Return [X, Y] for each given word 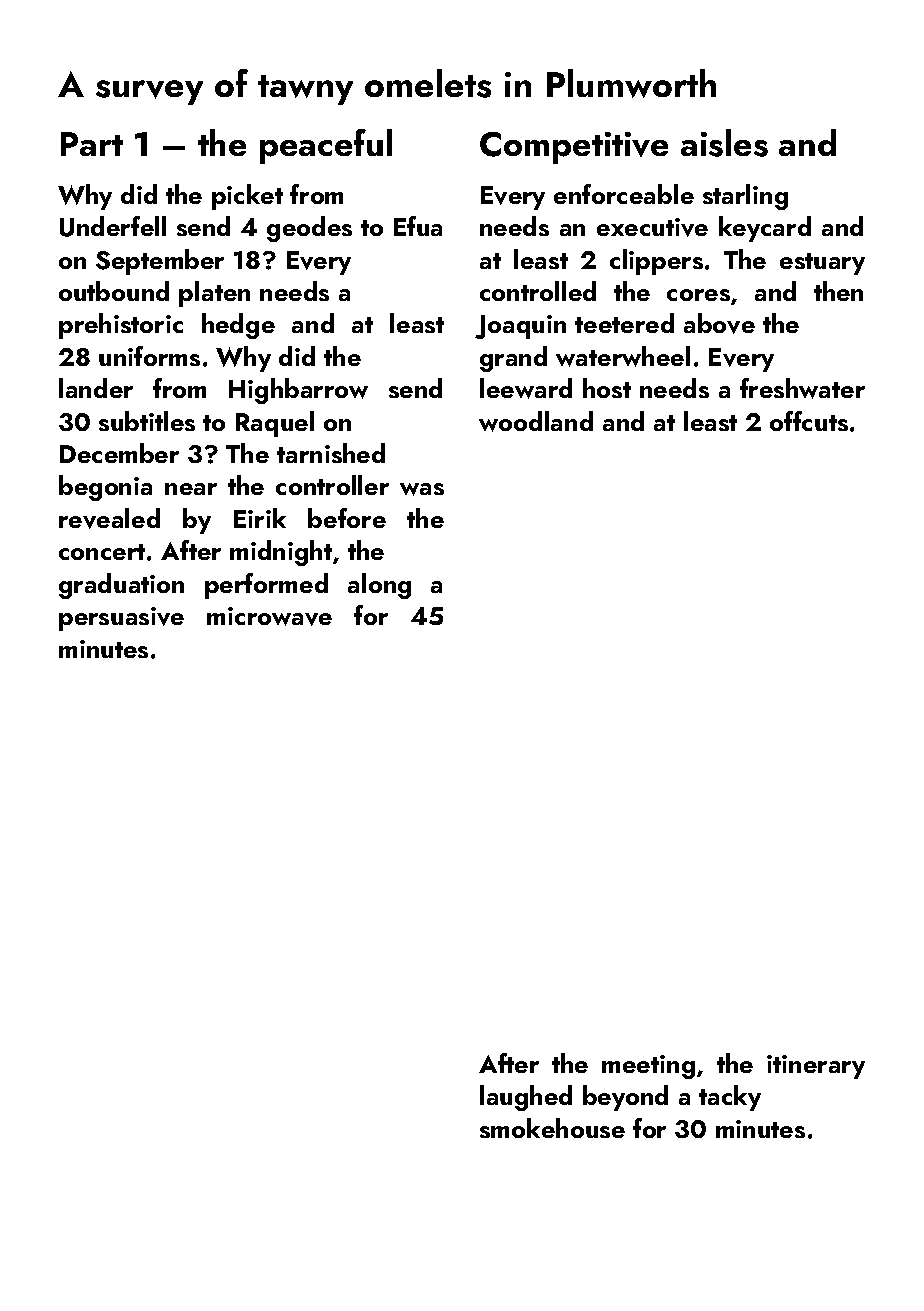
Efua [418, 226]
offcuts [809, 421]
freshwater [802, 388]
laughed [526, 1098]
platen [214, 294]
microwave [269, 616]
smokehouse [552, 1128]
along [379, 586]
